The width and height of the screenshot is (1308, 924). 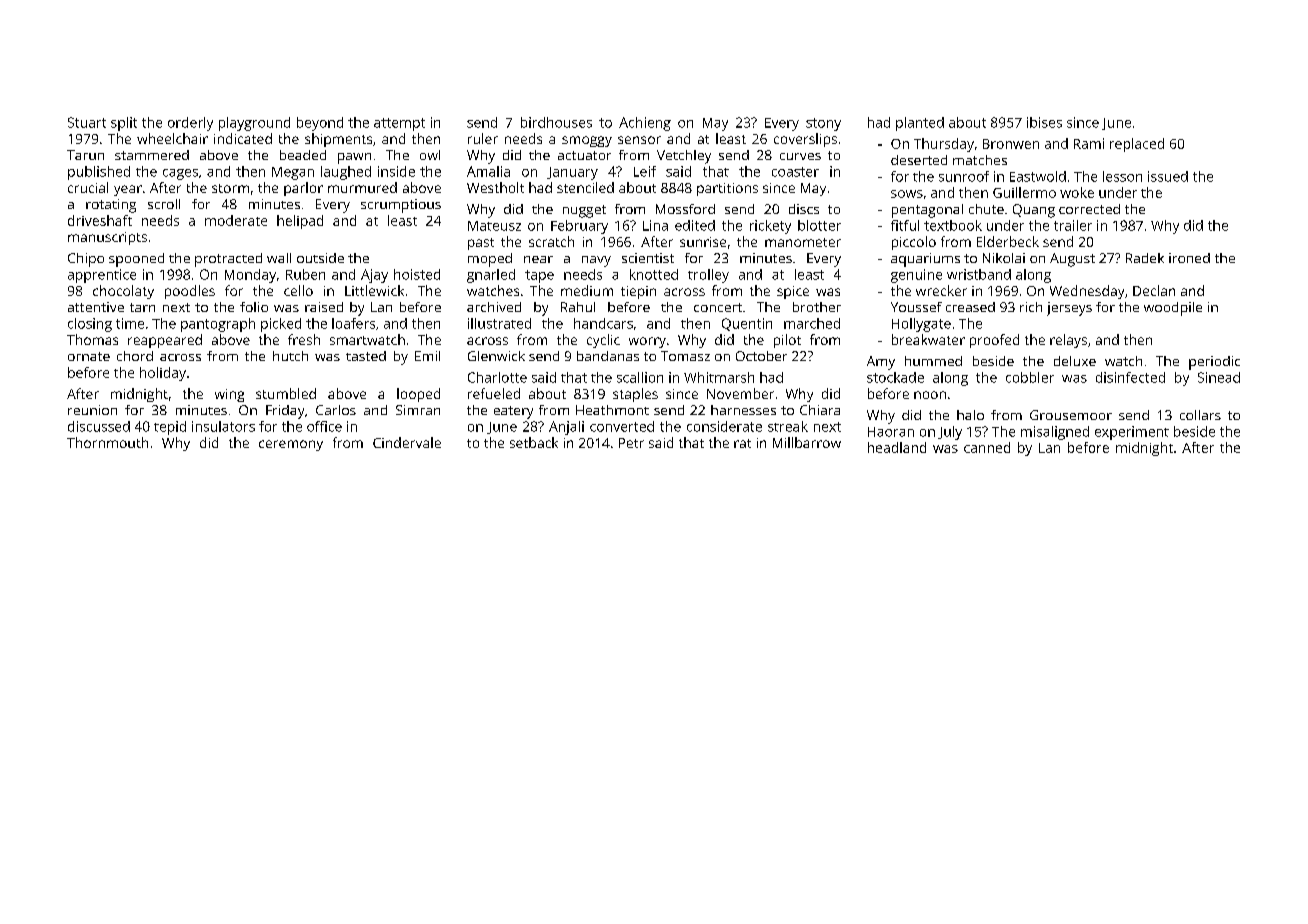 I want to click on spooned, so click(x=136, y=260).
